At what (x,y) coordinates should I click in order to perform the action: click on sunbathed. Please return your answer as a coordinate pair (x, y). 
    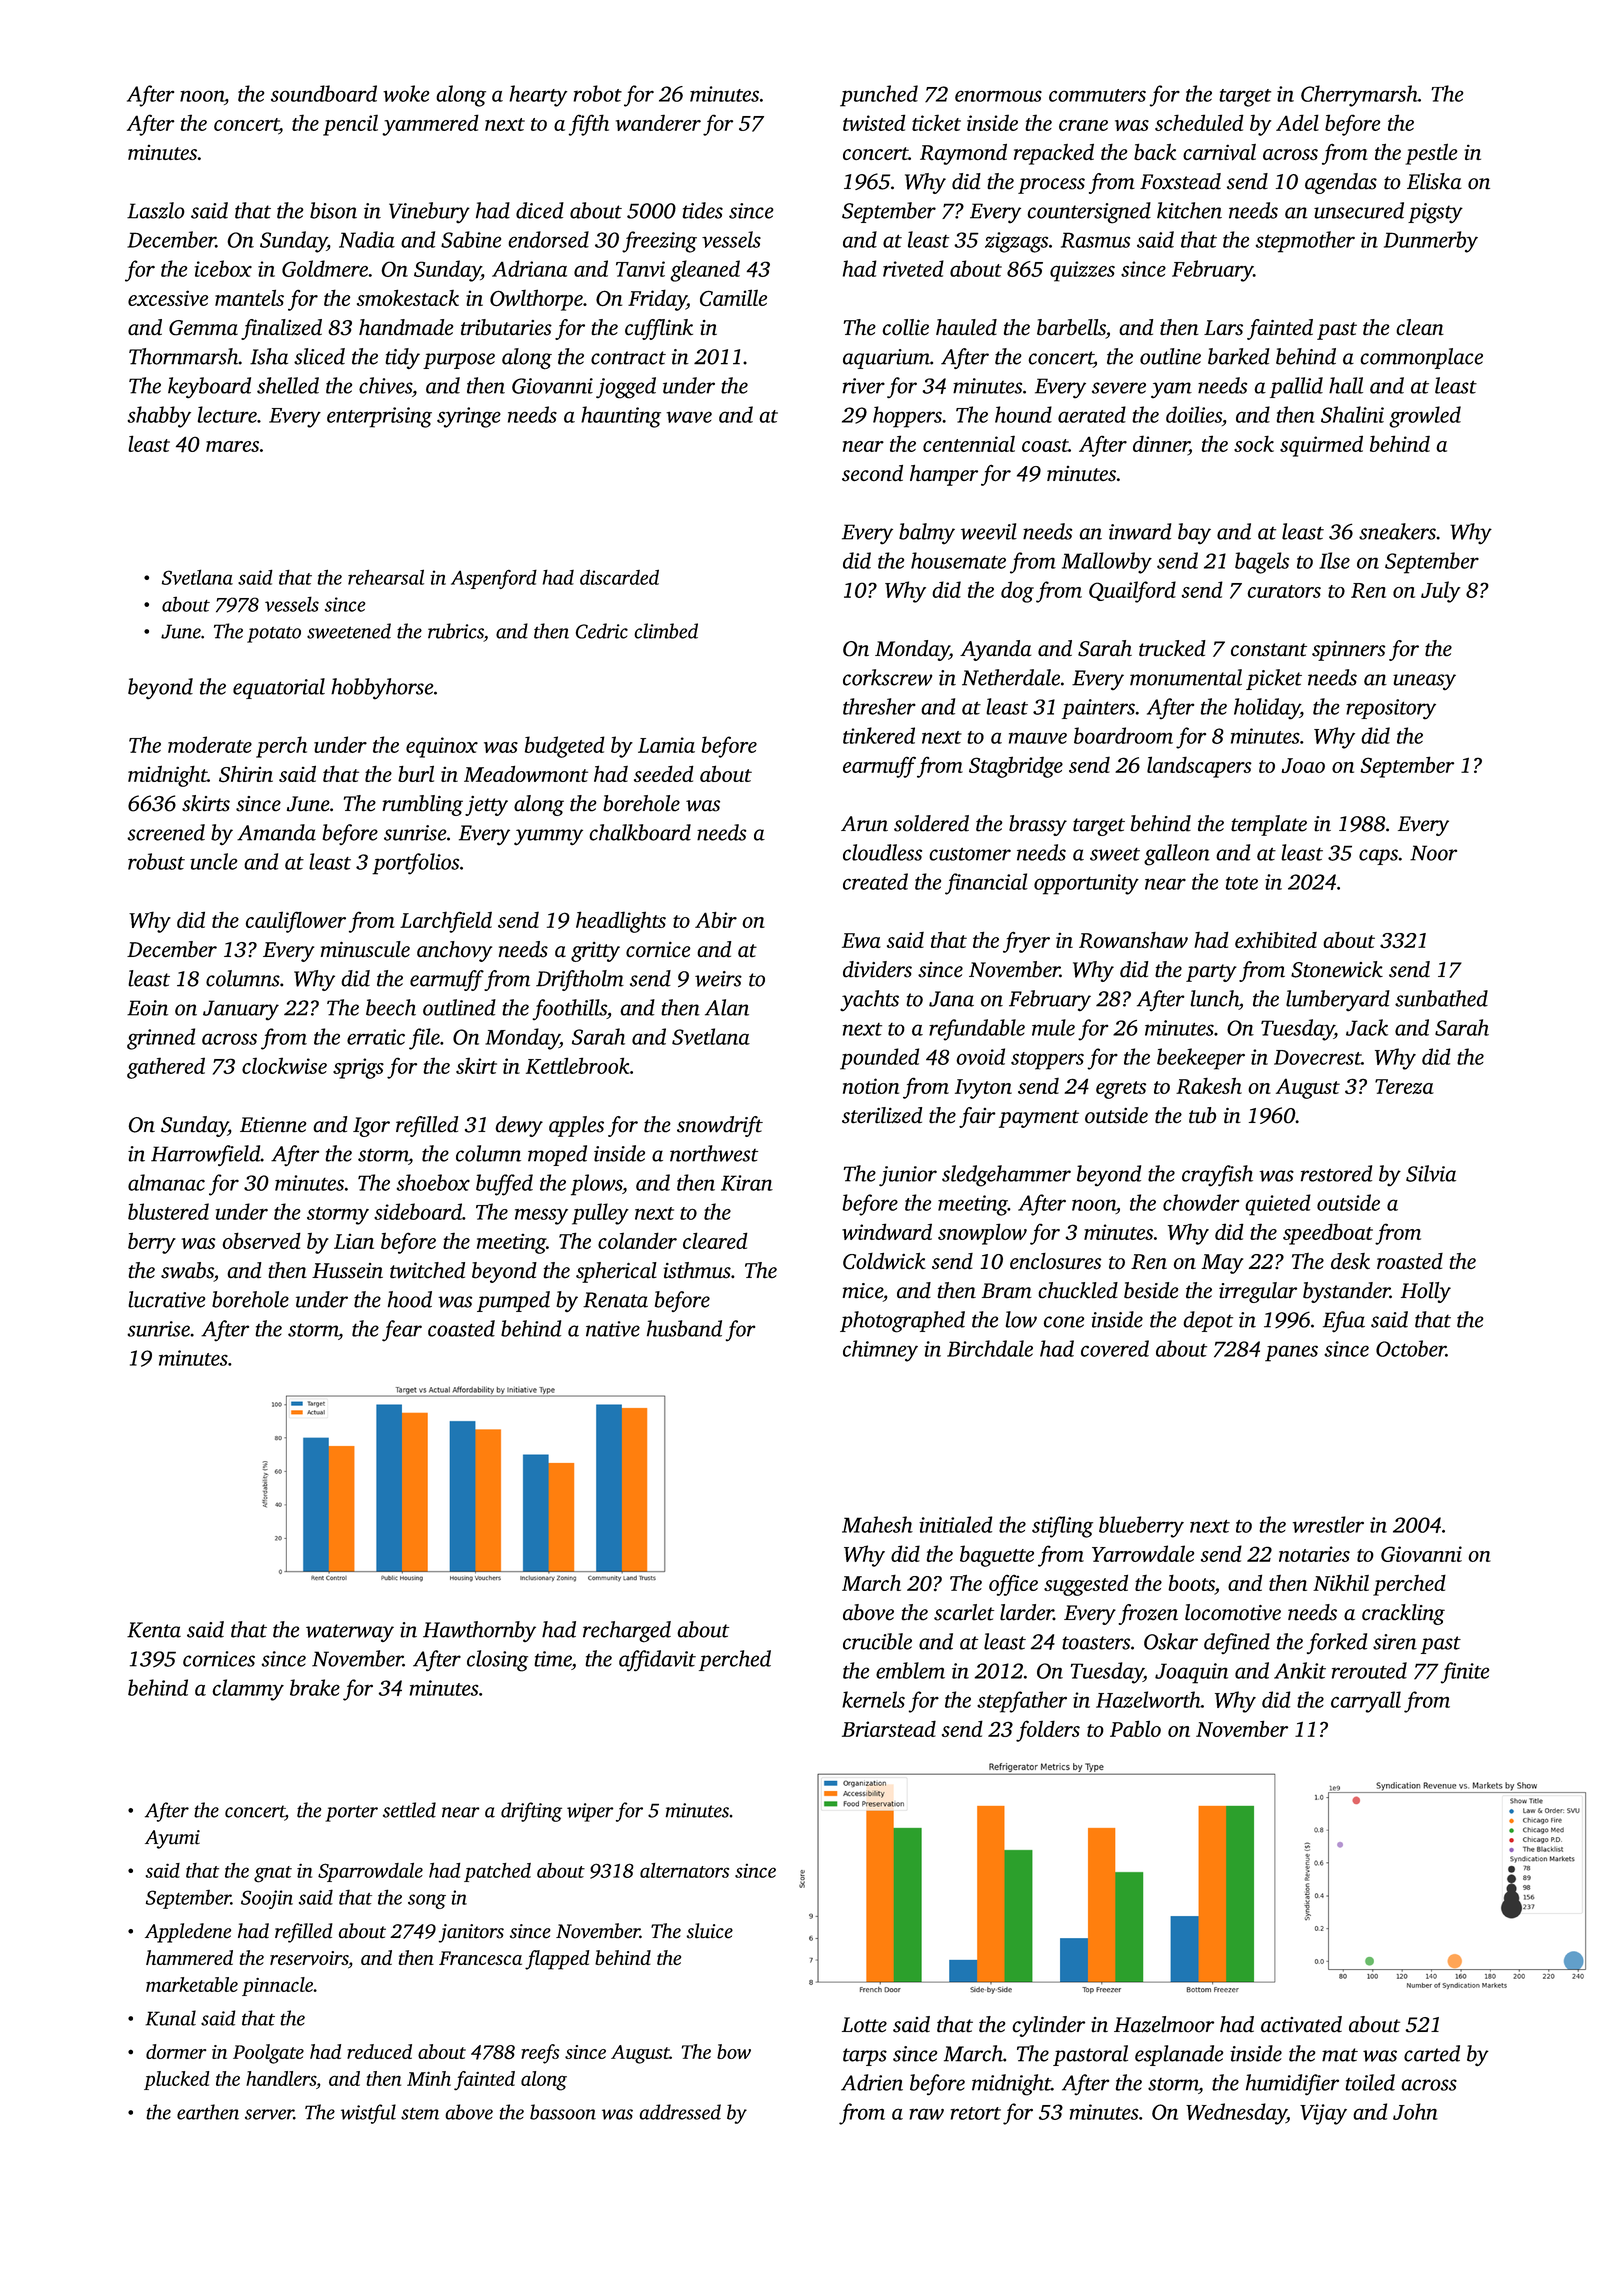
    Looking at the image, I should click on (1441, 998).
